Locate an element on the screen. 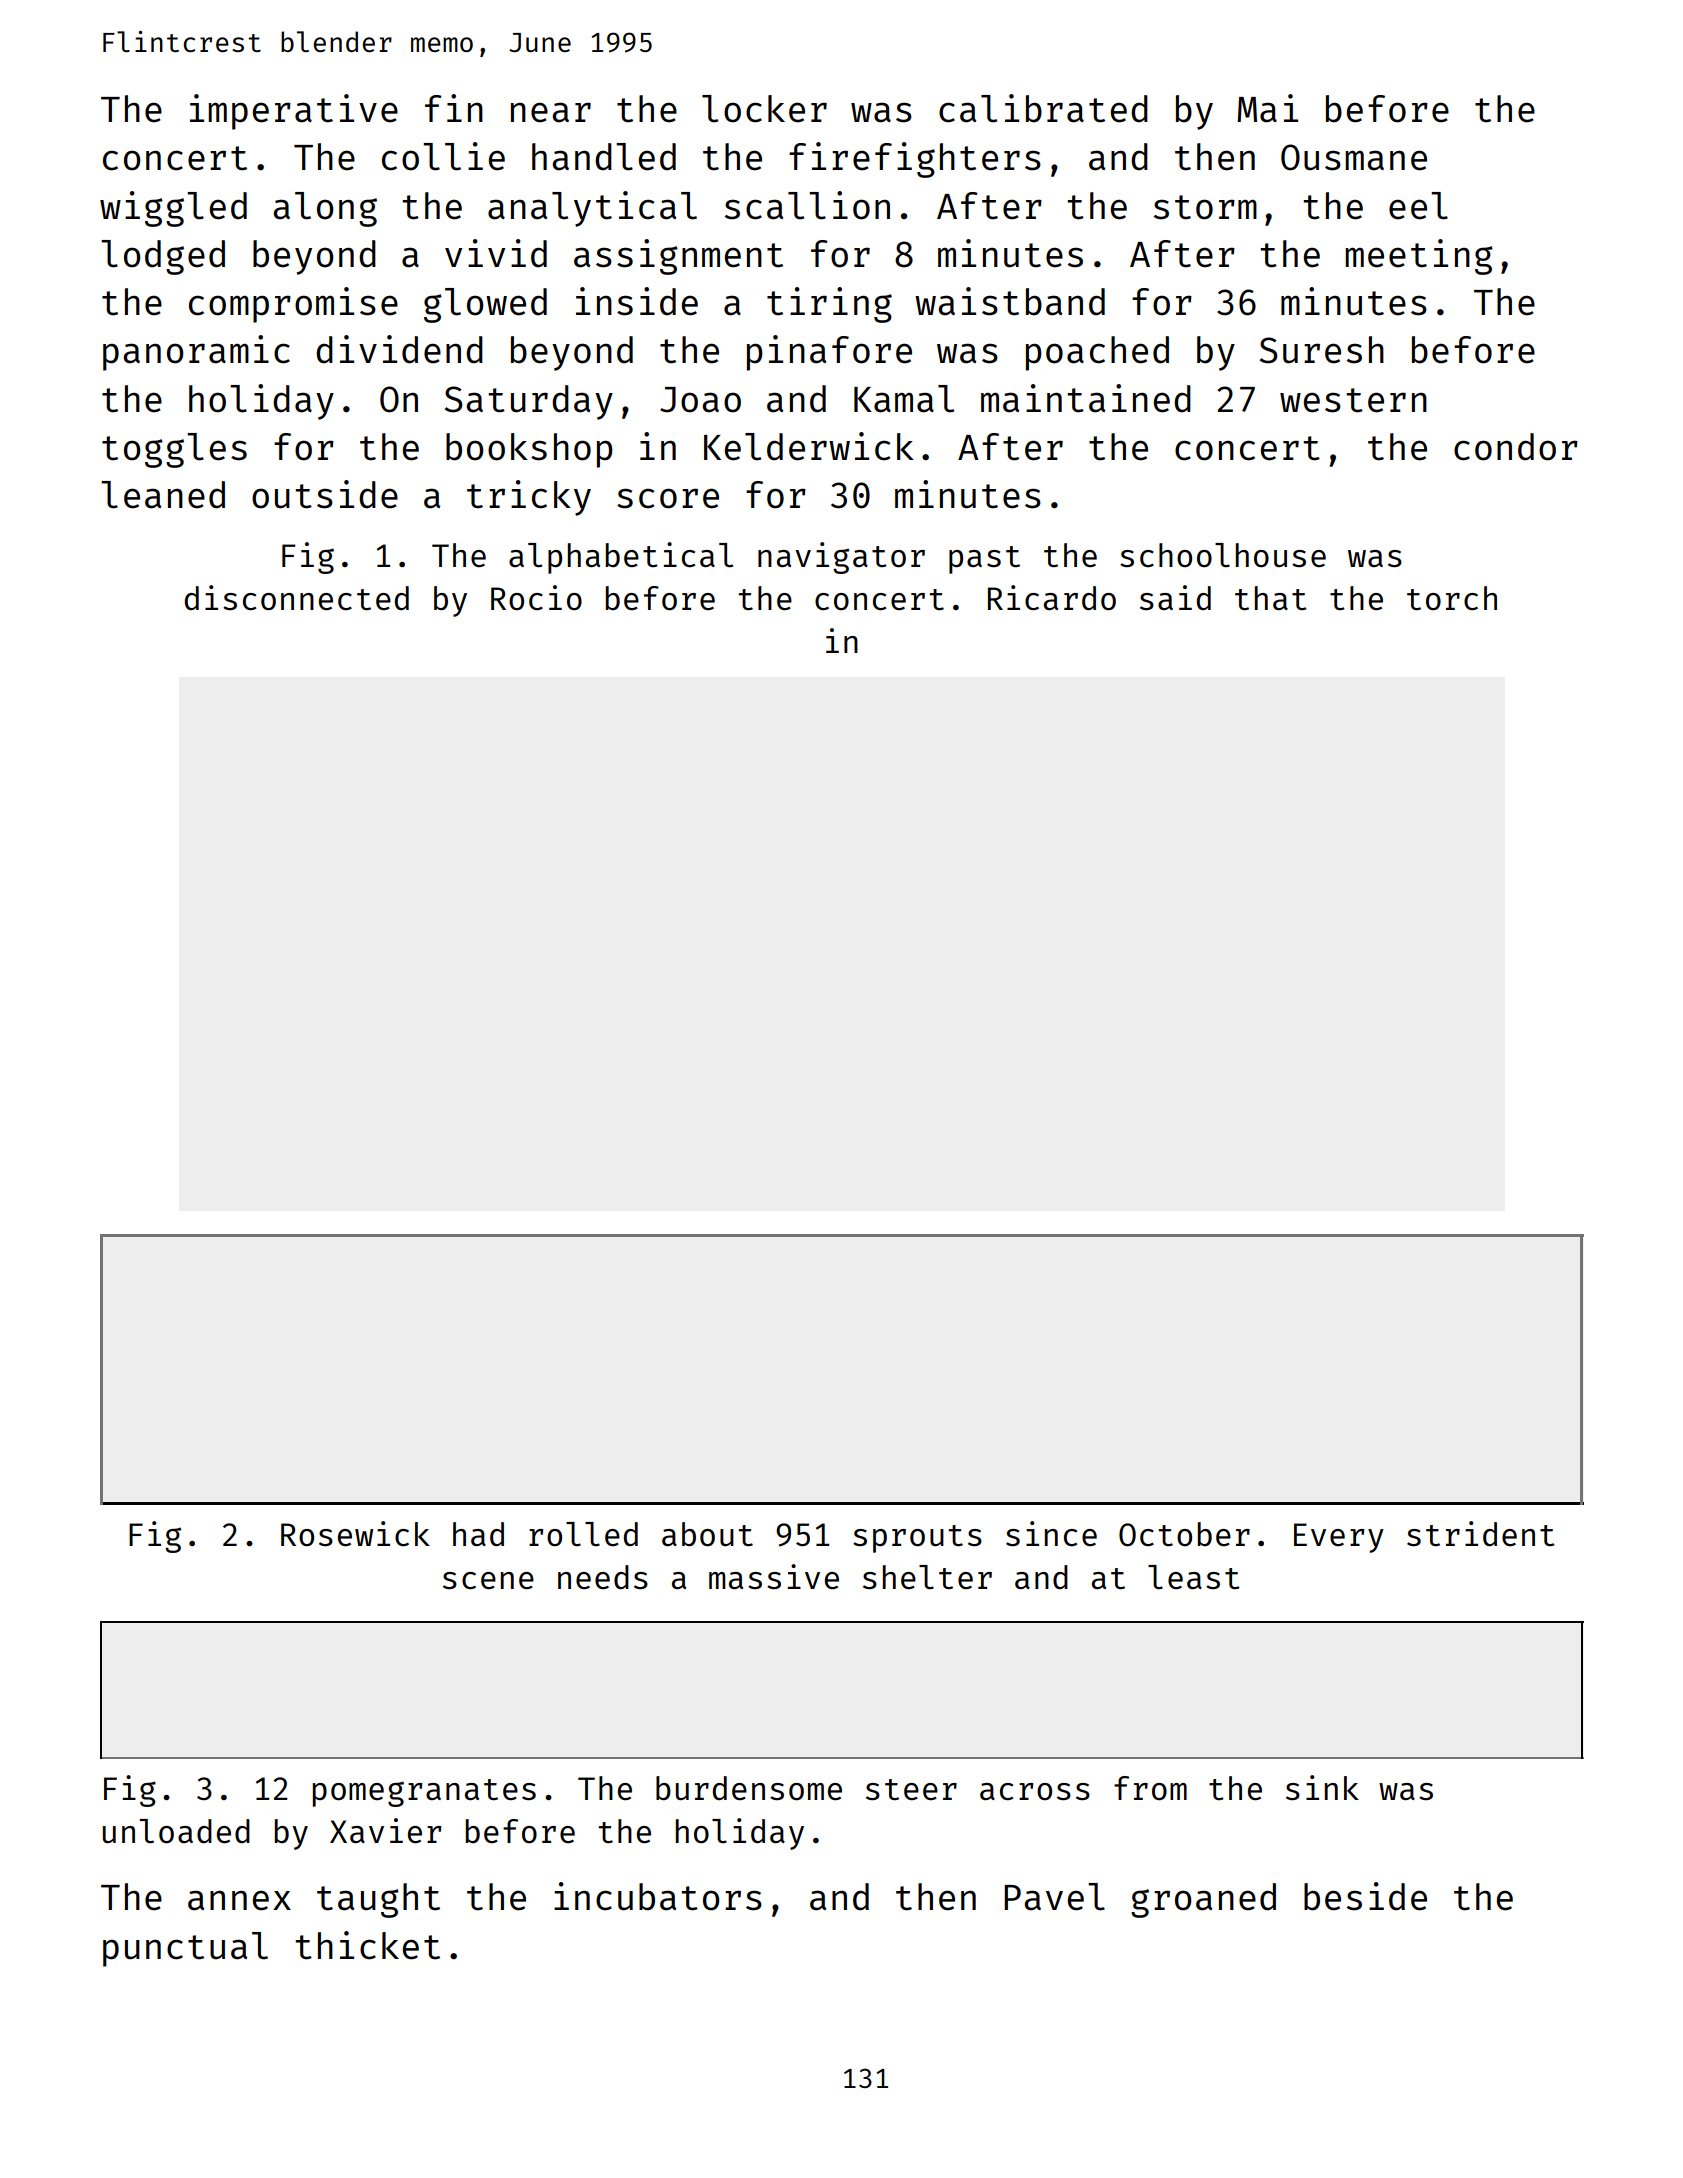 The image size is (1683, 2178). October is located at coordinates (1184, 1534).
